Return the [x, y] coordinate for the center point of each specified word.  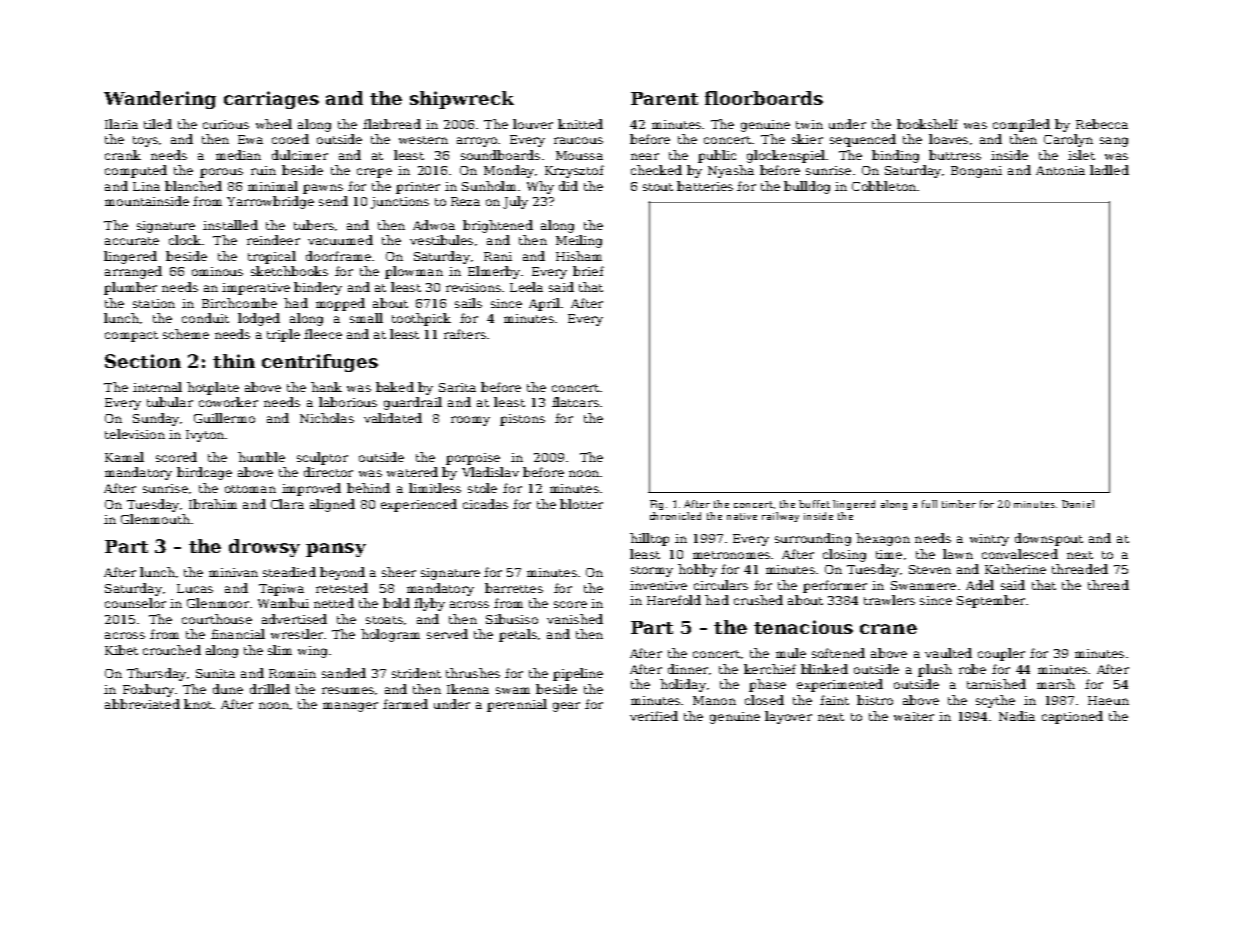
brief [588, 271]
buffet [814, 504]
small [366, 318]
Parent [664, 98]
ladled [1109, 170]
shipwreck [462, 100]
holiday [683, 685]
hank [326, 387]
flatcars [575, 402]
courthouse [217, 619]
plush [935, 670]
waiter [914, 716]
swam [513, 690]
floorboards [764, 98]
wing [312, 652]
